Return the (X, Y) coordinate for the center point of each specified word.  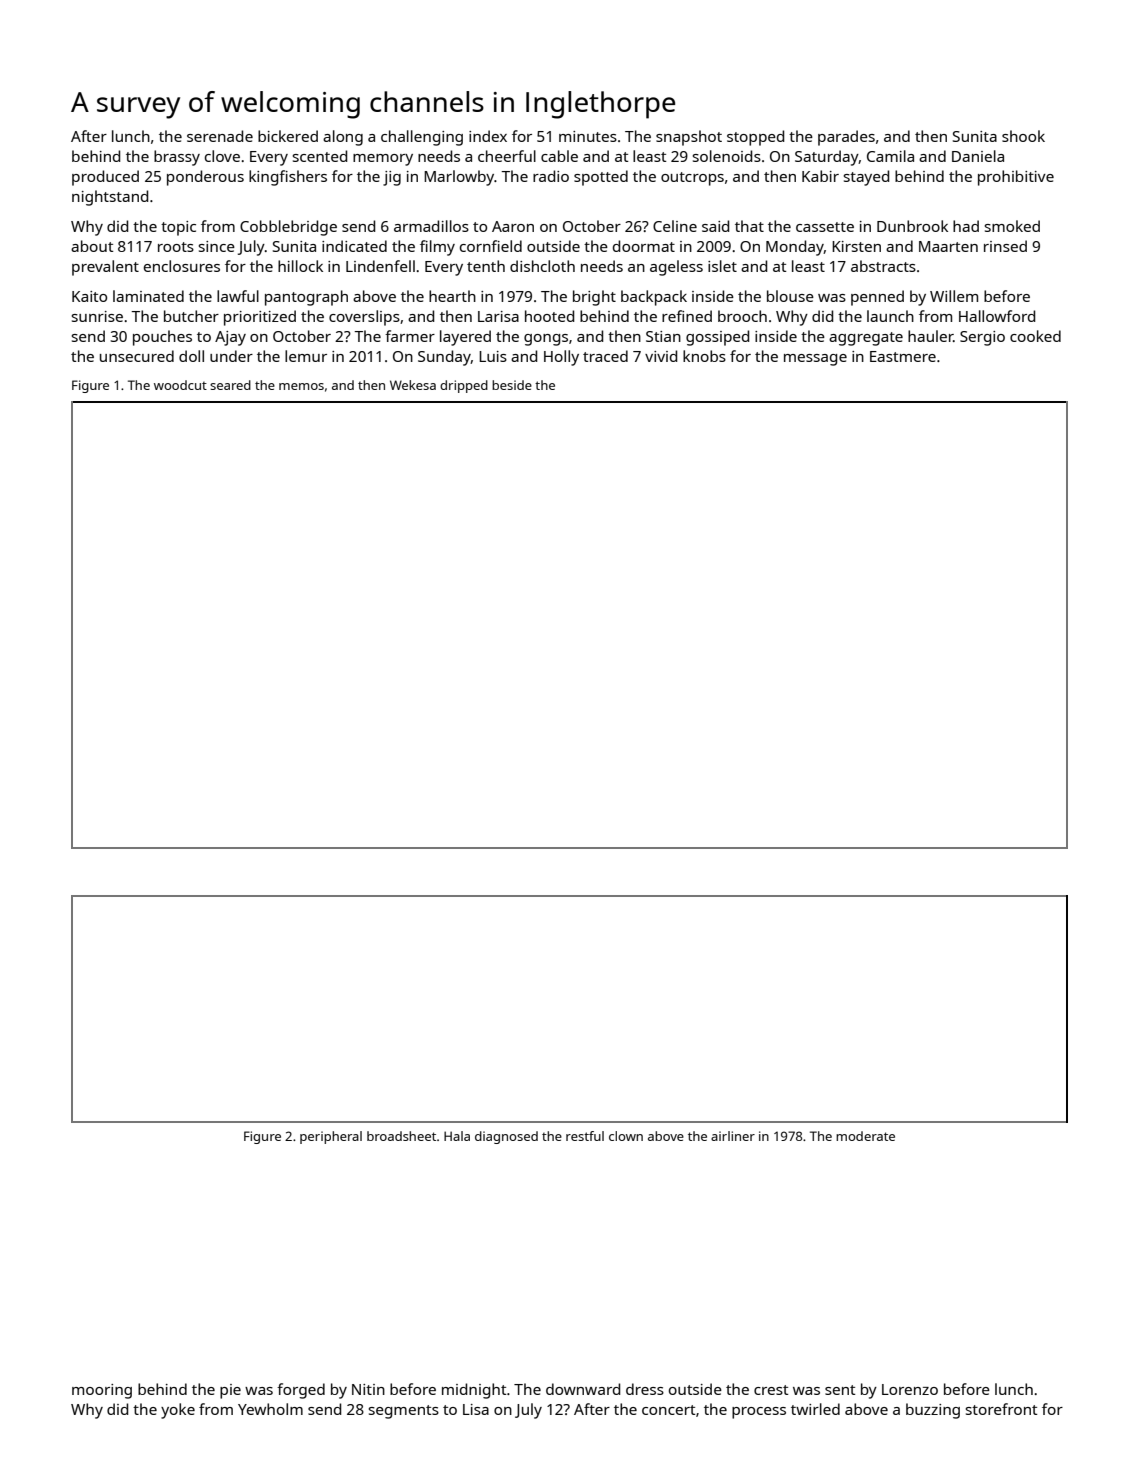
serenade (220, 136)
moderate (865, 1136)
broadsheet (401, 1136)
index (488, 136)
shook (1023, 136)
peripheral (331, 1137)
